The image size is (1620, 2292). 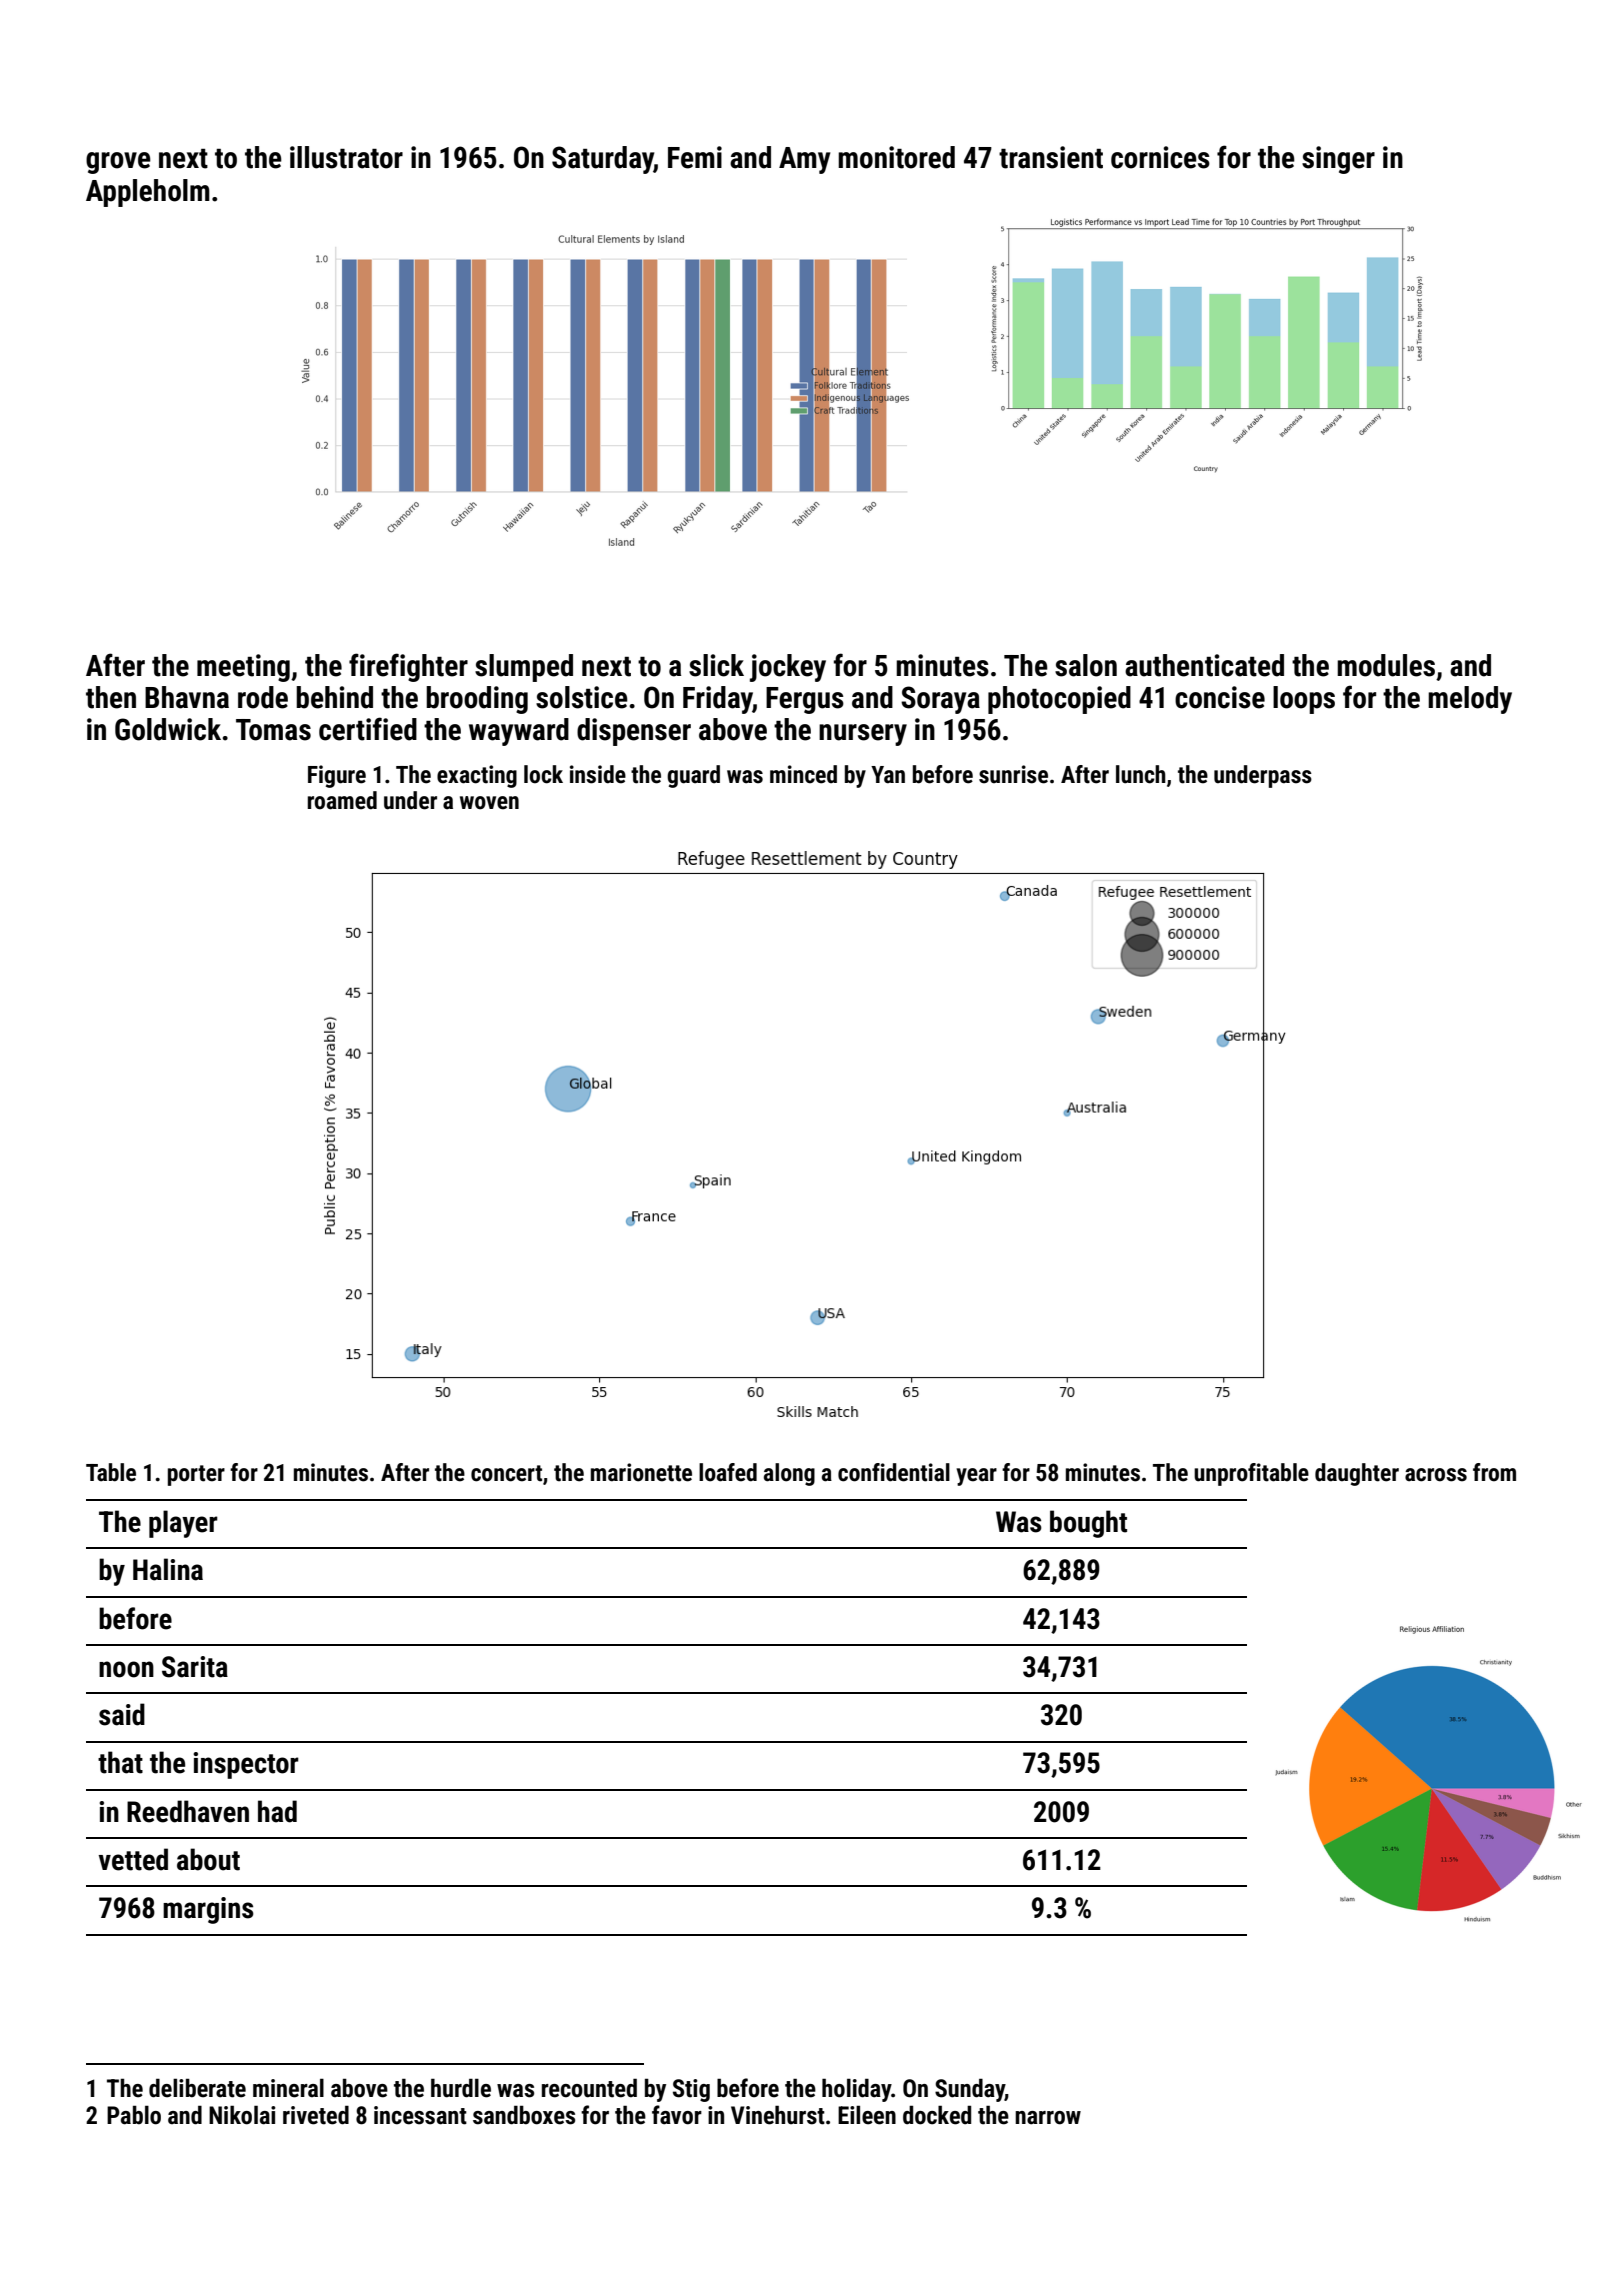 What do you see at coordinates (857, 2090) in the screenshot?
I see `holiday` at bounding box center [857, 2090].
